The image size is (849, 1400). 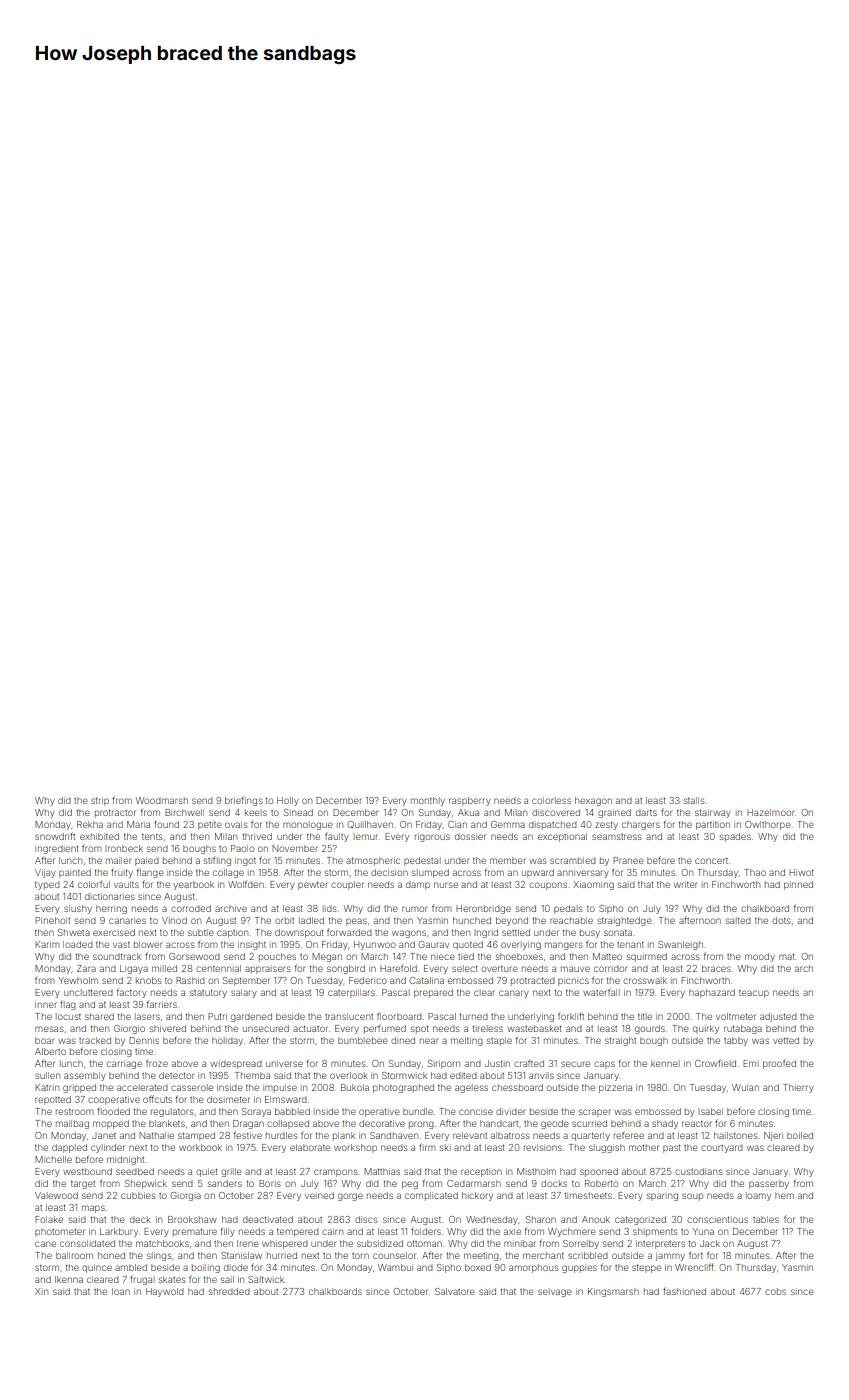 I want to click on strip, so click(x=100, y=801).
